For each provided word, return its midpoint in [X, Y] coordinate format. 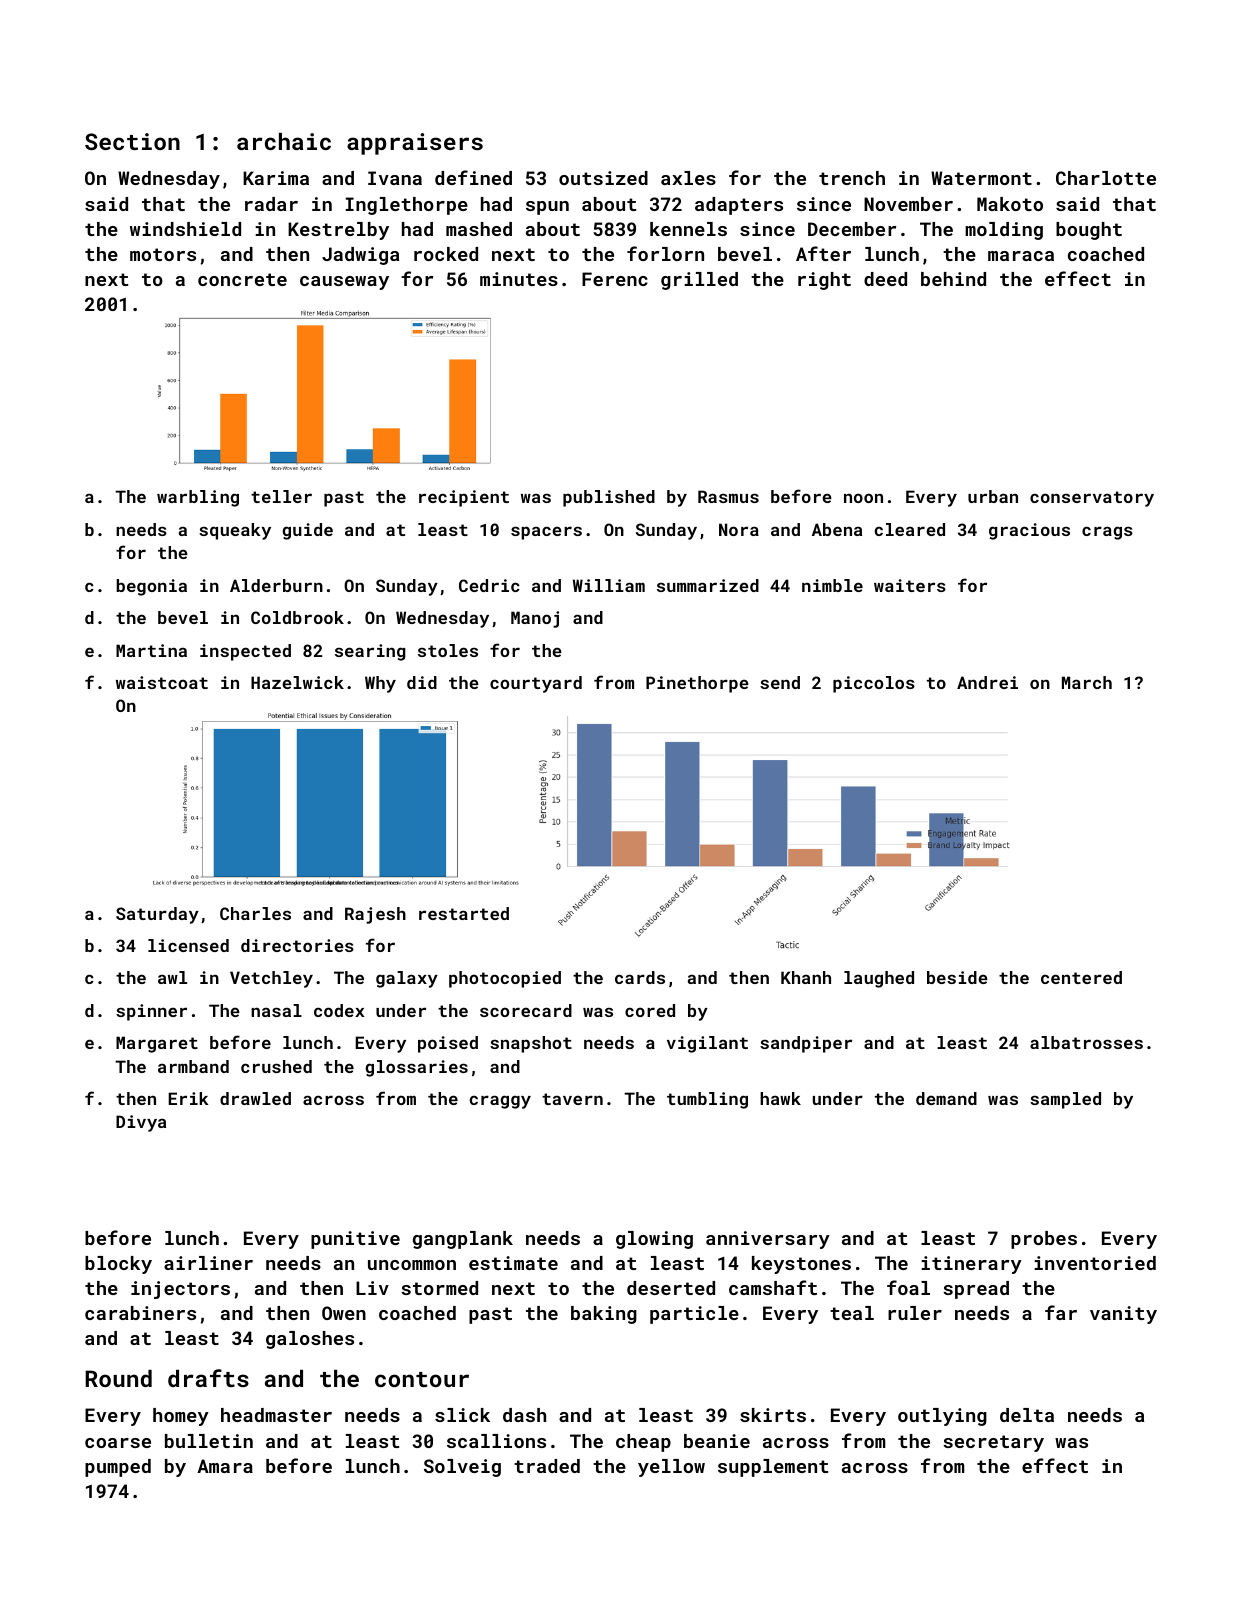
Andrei [987, 682]
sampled [1065, 1100]
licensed [188, 945]
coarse [118, 1443]
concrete [242, 279]
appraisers [415, 144]
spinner [151, 1012]
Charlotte [1106, 178]
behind [953, 279]
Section [132, 141]
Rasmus [728, 496]
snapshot [531, 1044]
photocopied [505, 979]
